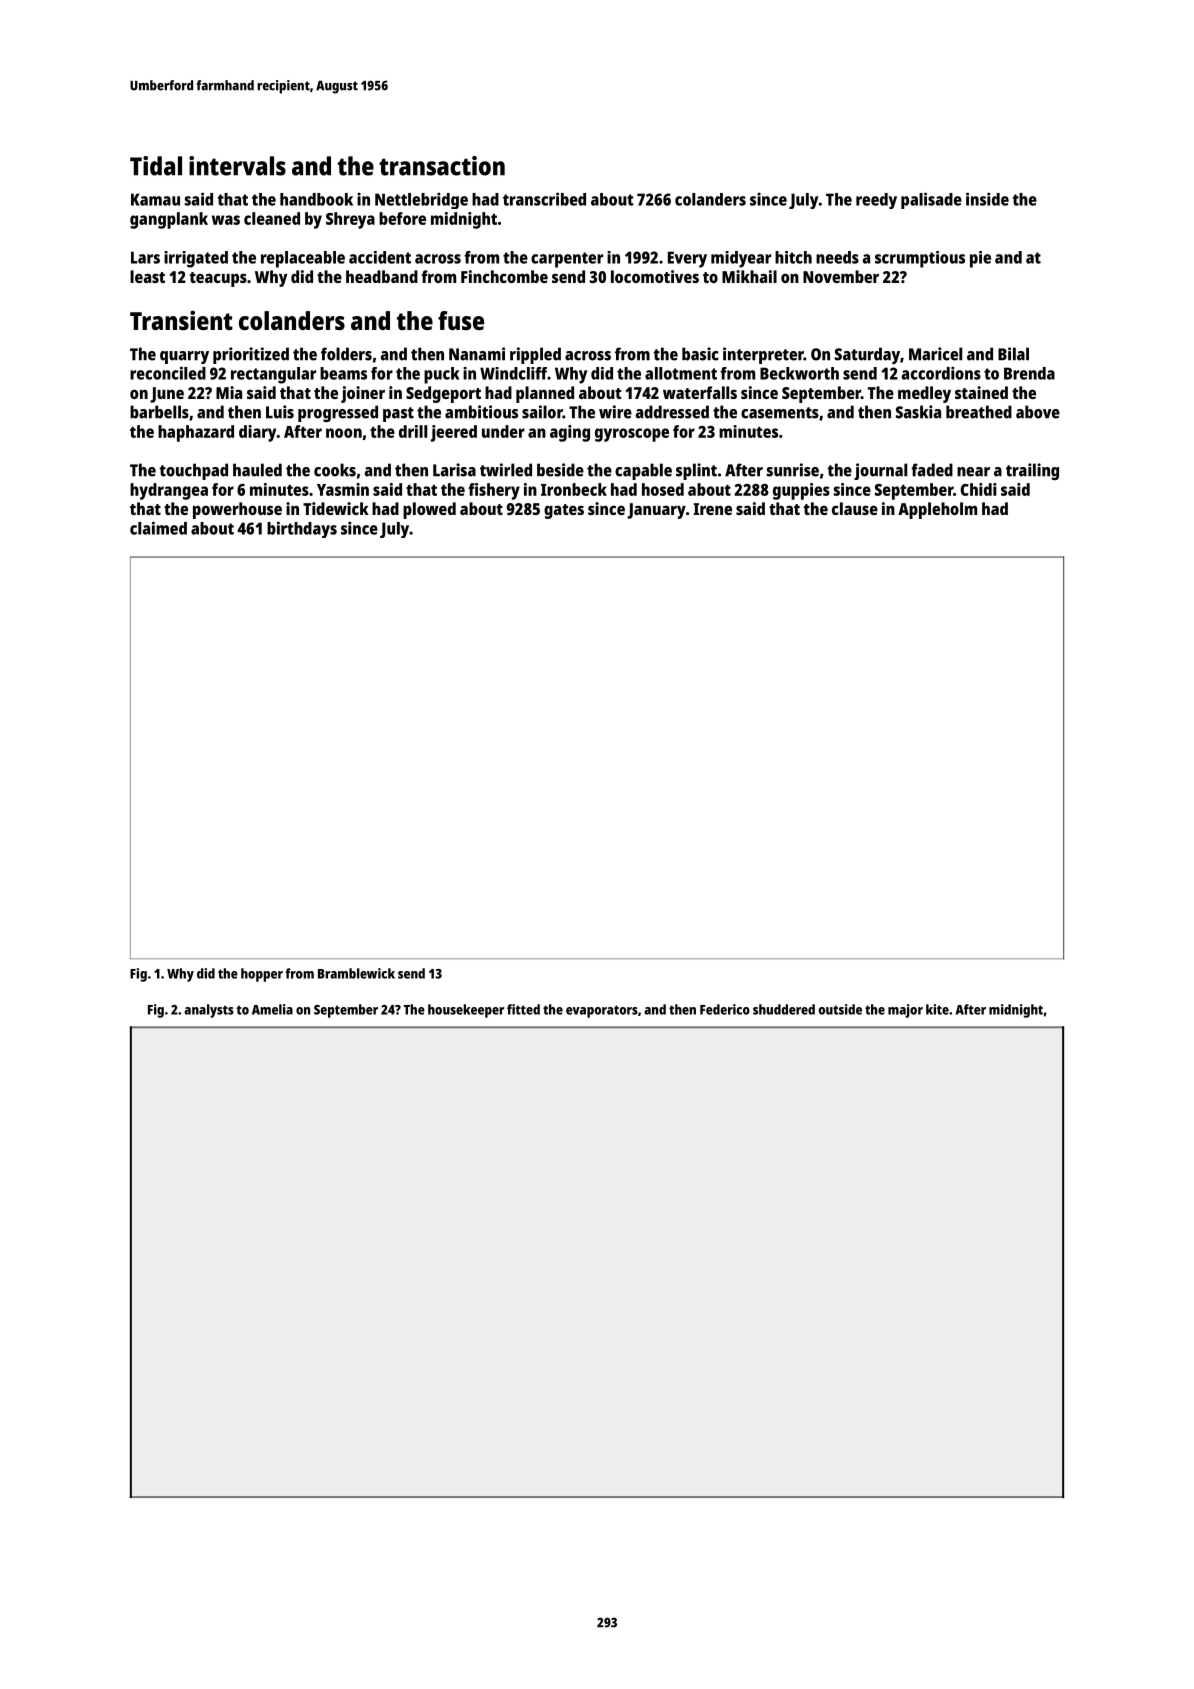 This document has width=1194, height=1689. I want to click on intervals, so click(237, 166).
